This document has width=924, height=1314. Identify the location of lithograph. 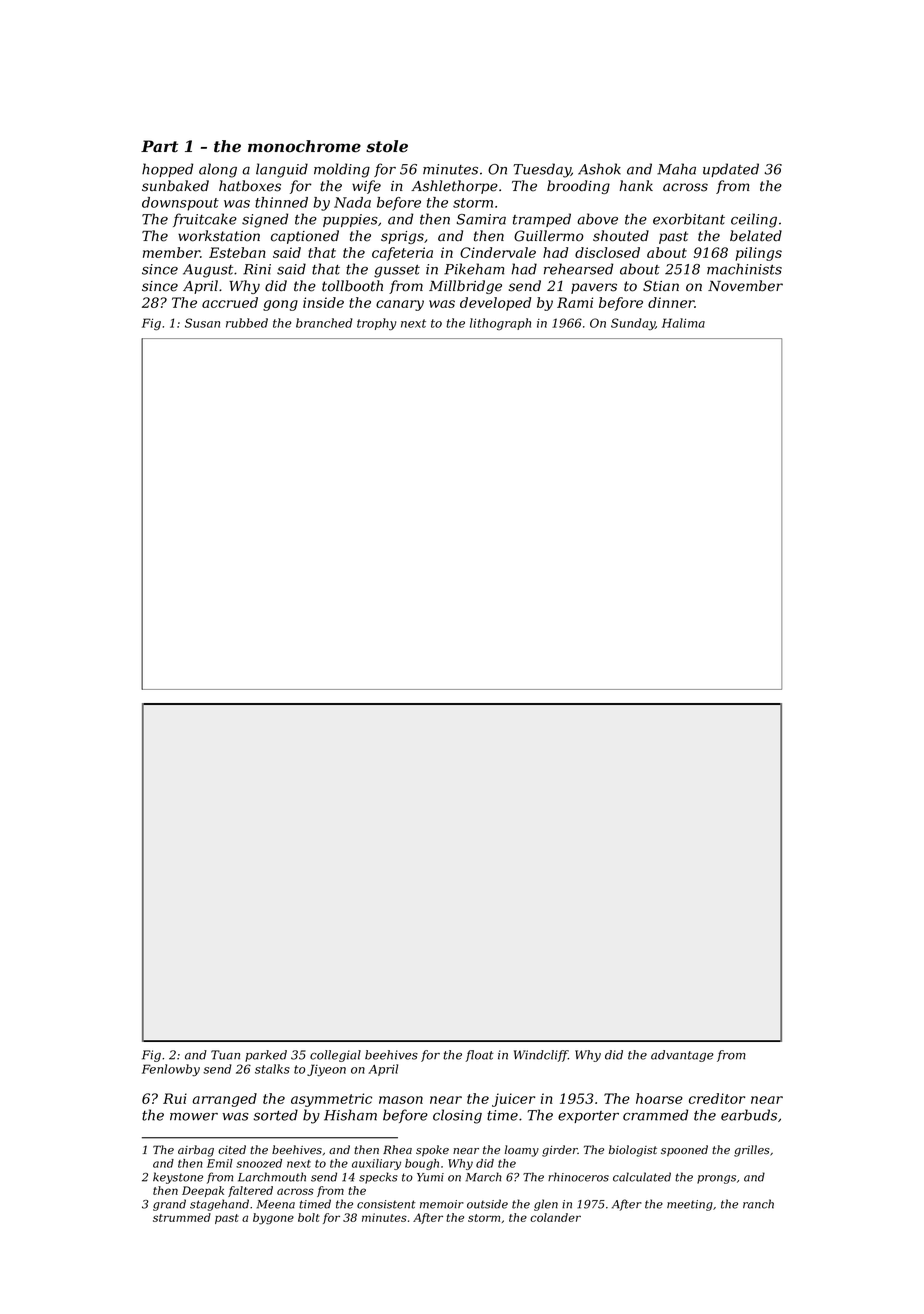
(500, 324).
